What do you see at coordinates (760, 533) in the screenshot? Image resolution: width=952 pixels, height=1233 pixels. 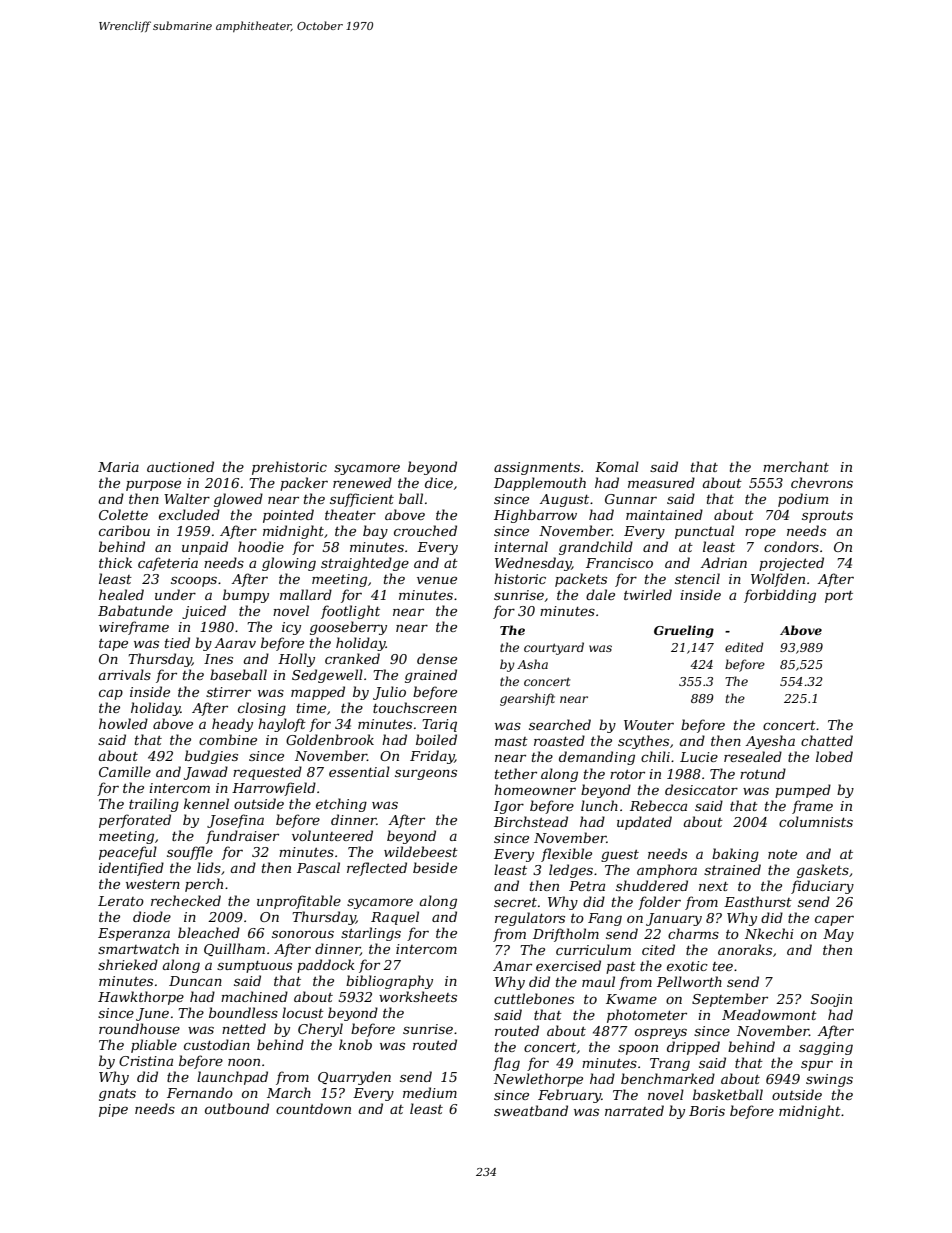 I see `rope` at bounding box center [760, 533].
